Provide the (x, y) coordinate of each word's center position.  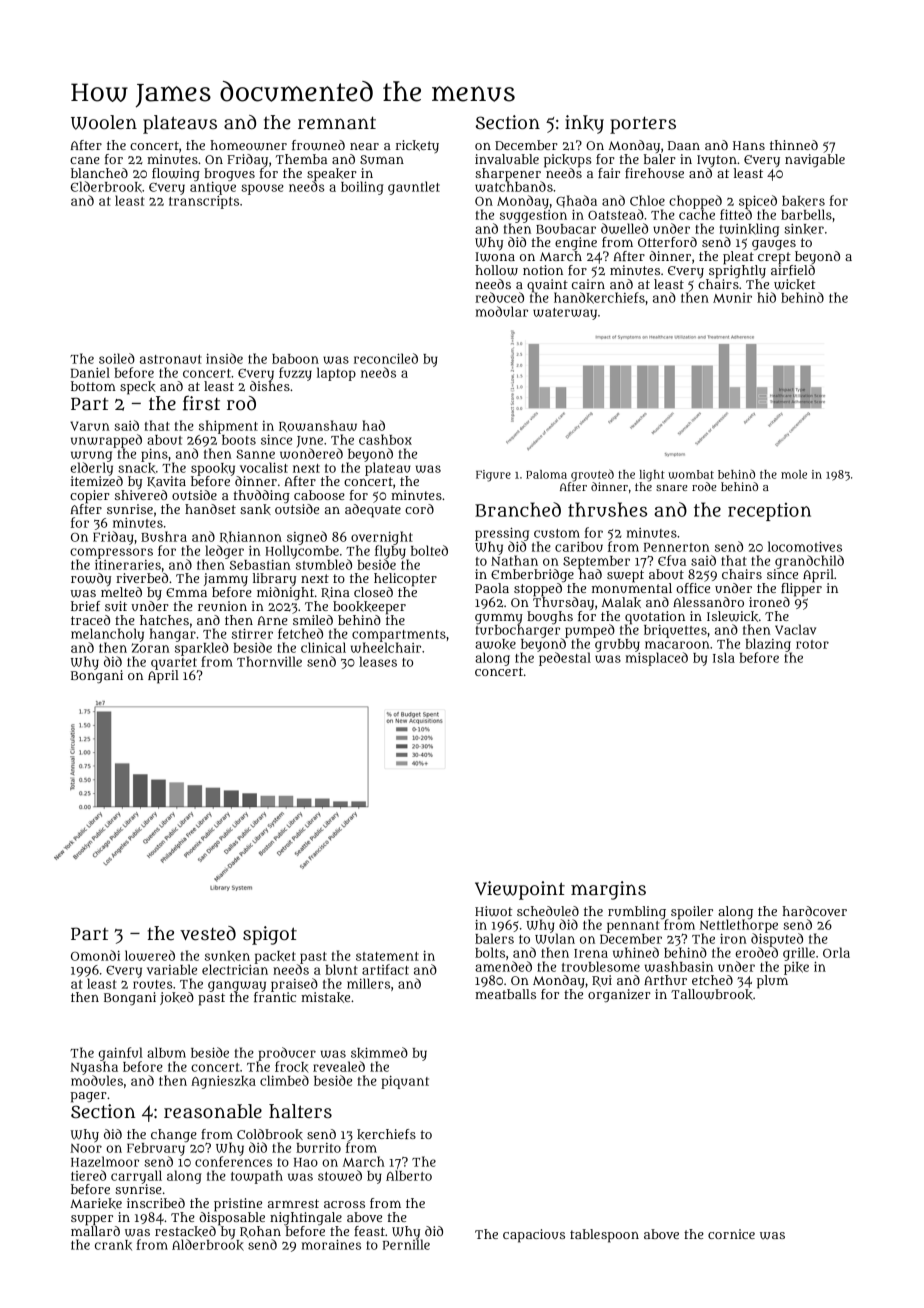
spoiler (692, 912)
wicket (794, 284)
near (364, 146)
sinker (804, 229)
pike (796, 968)
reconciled (386, 358)
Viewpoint (520, 890)
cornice (731, 1234)
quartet (174, 664)
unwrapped (106, 441)
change (174, 1136)
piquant (405, 1082)
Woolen (104, 122)
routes (153, 984)
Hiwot (493, 911)
